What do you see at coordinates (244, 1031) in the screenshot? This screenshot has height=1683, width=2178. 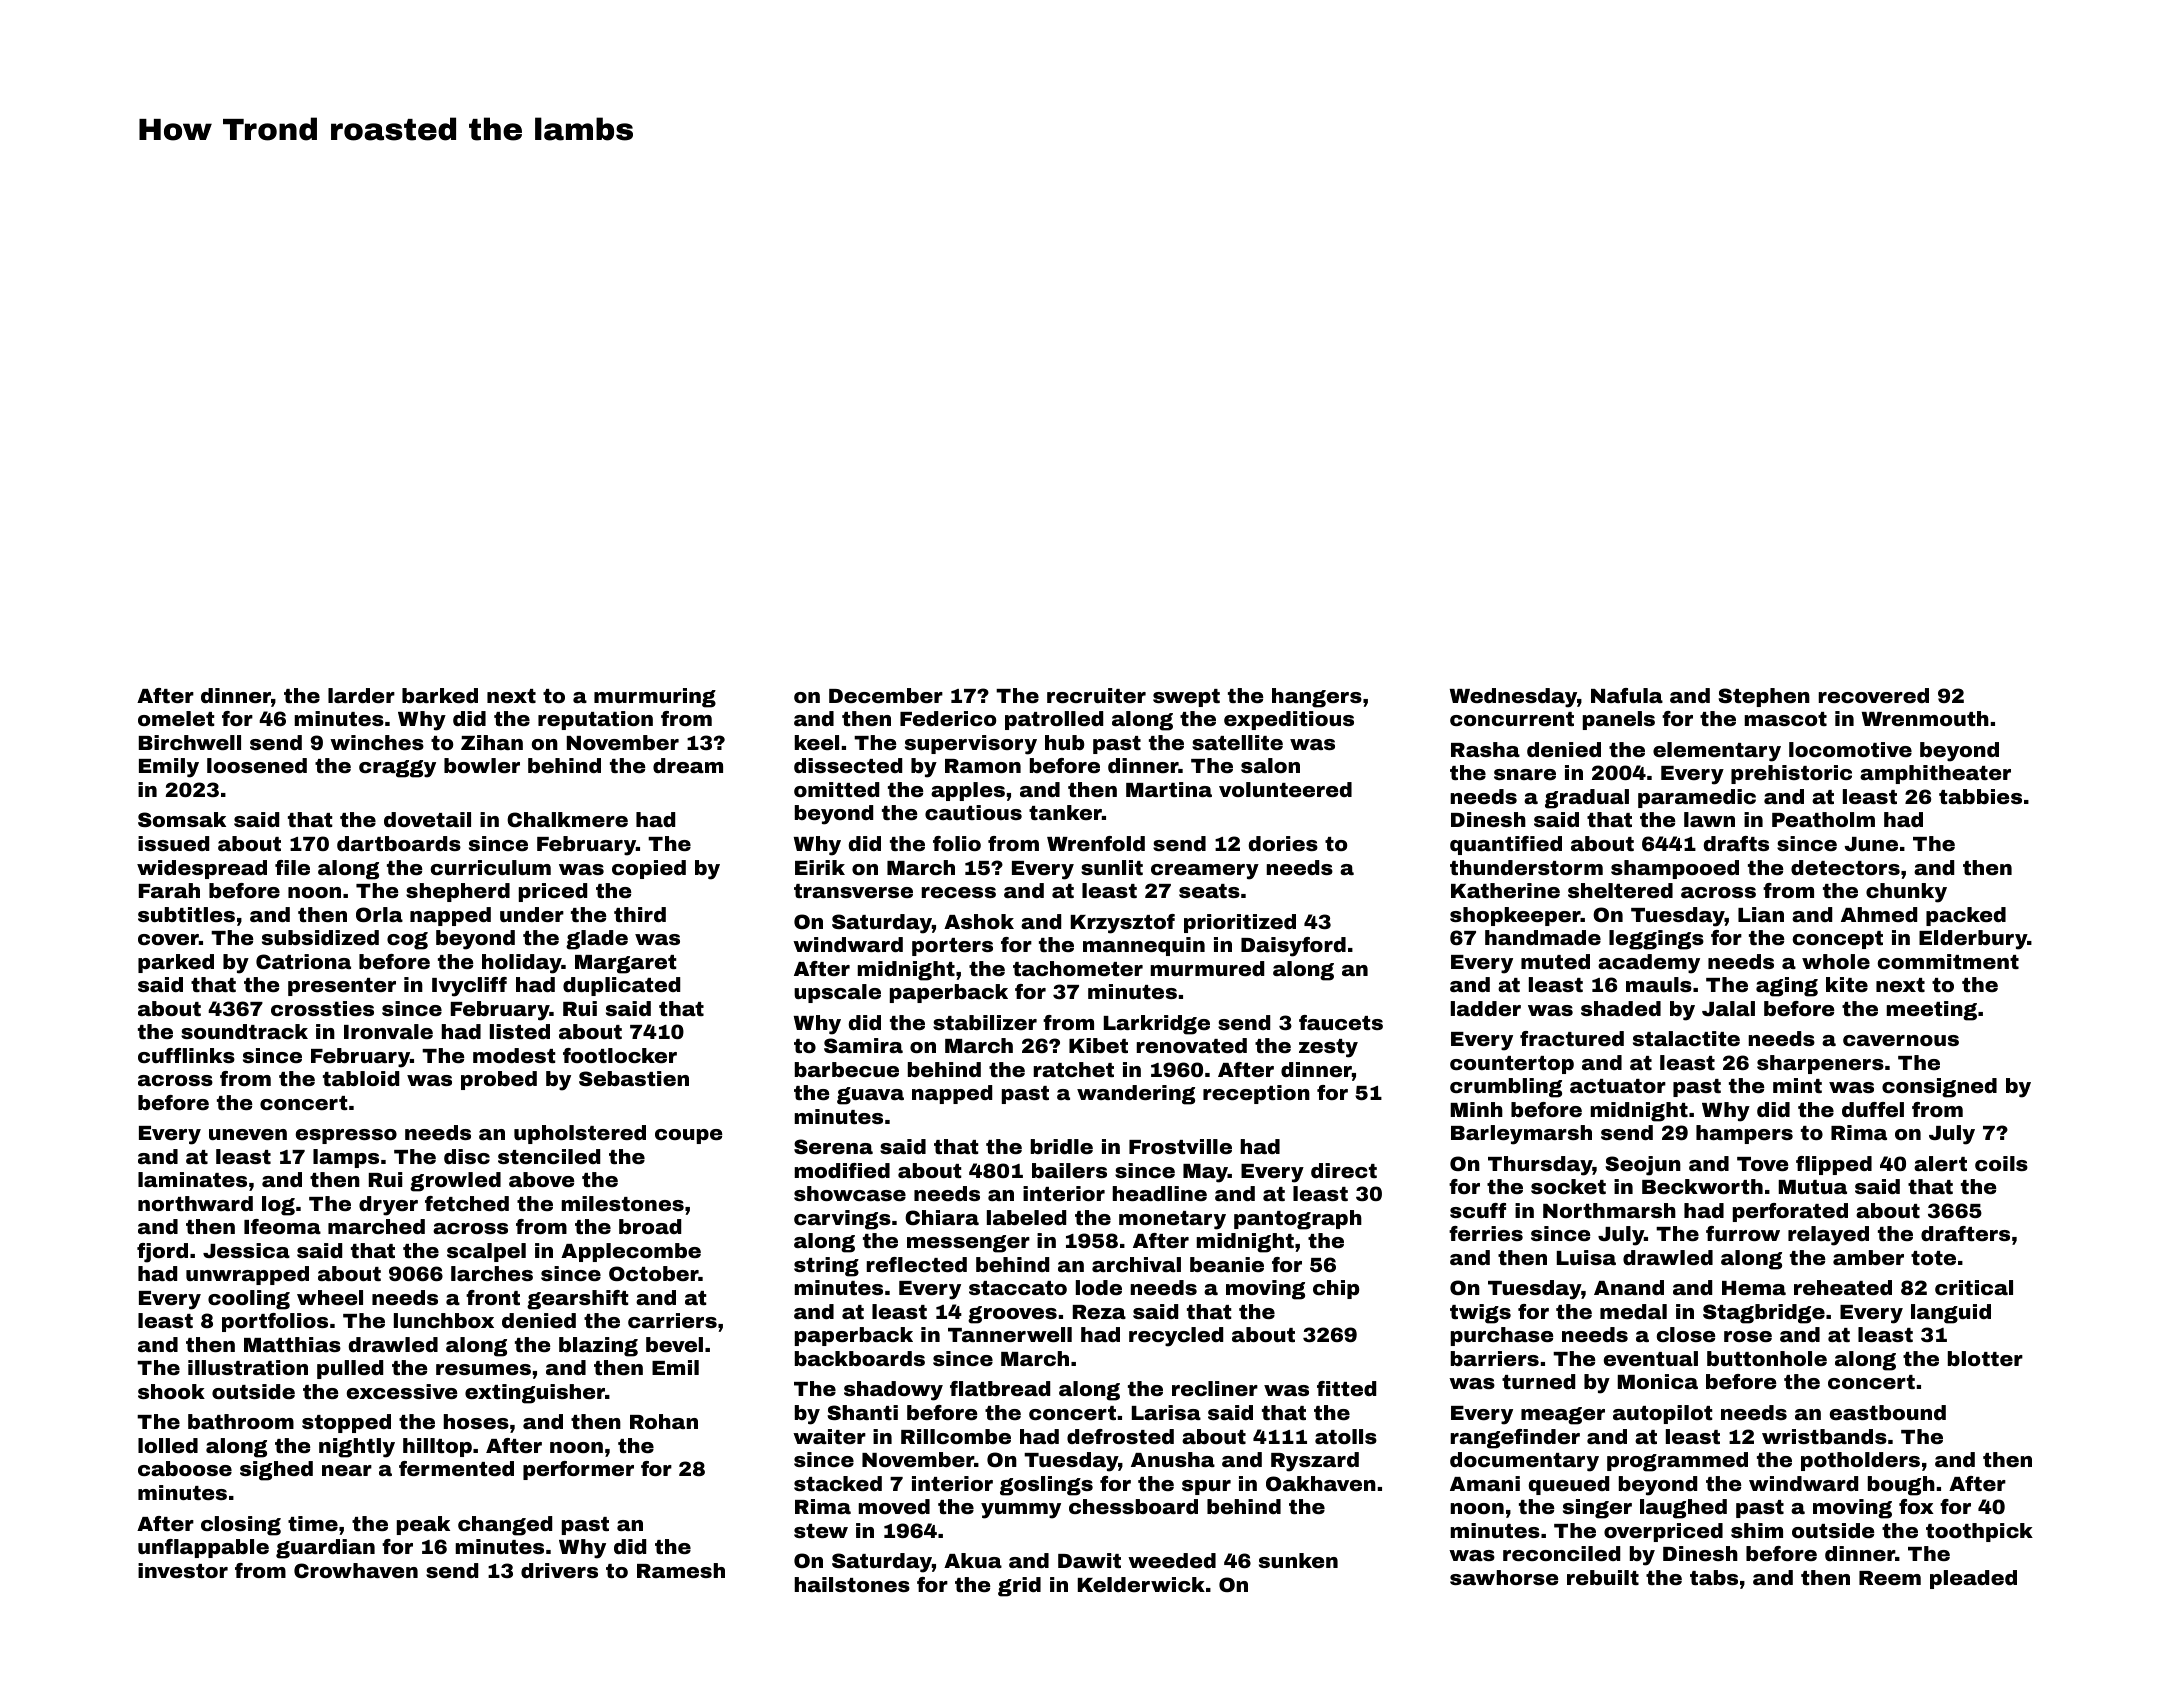 I see `soundtrack` at bounding box center [244, 1031].
